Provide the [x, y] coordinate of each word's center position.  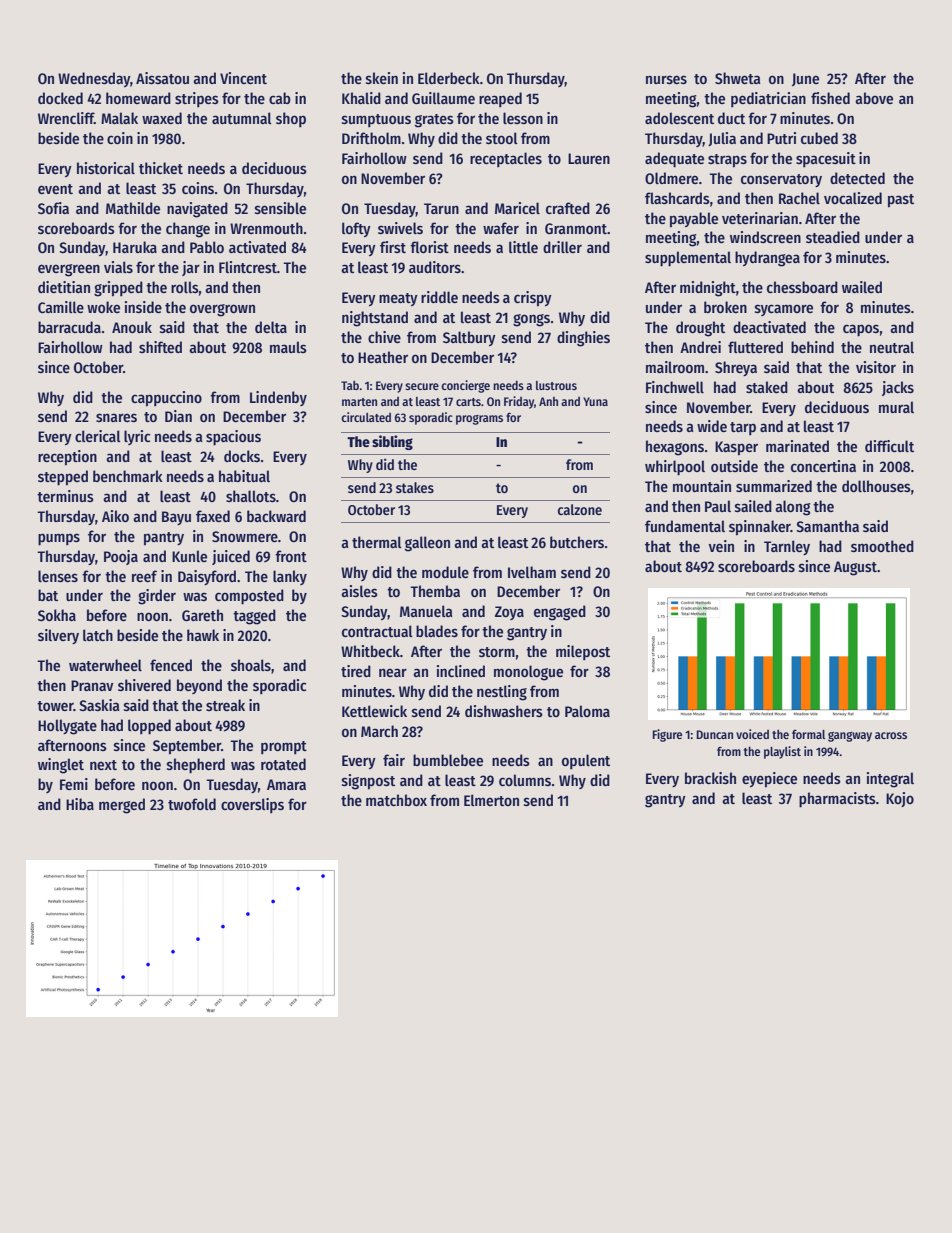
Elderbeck [449, 78]
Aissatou [162, 78]
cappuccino [166, 399]
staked [767, 387]
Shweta [738, 78]
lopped [149, 727]
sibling [392, 442]
